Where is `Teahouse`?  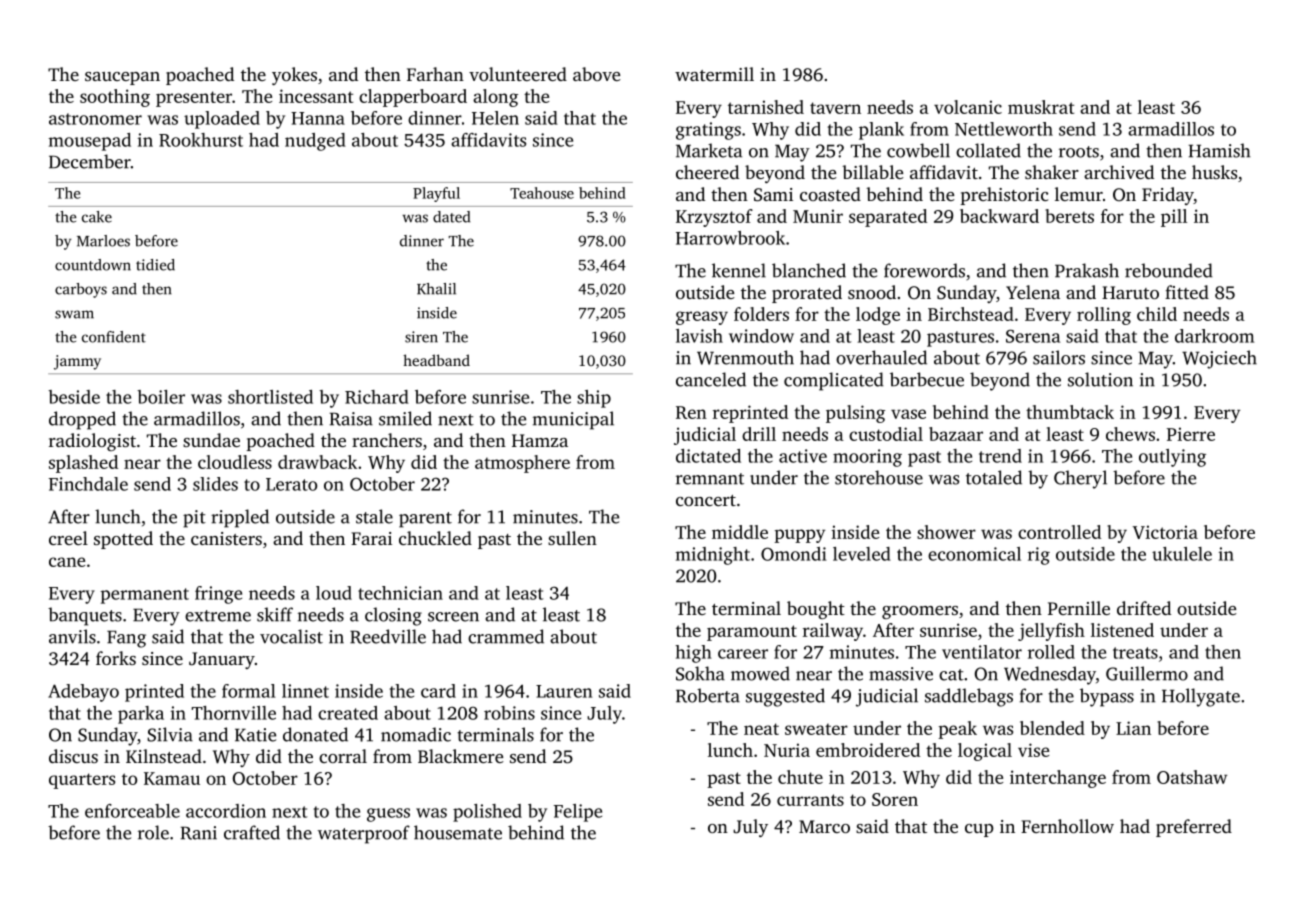
Teahouse is located at coordinates (542, 193).
